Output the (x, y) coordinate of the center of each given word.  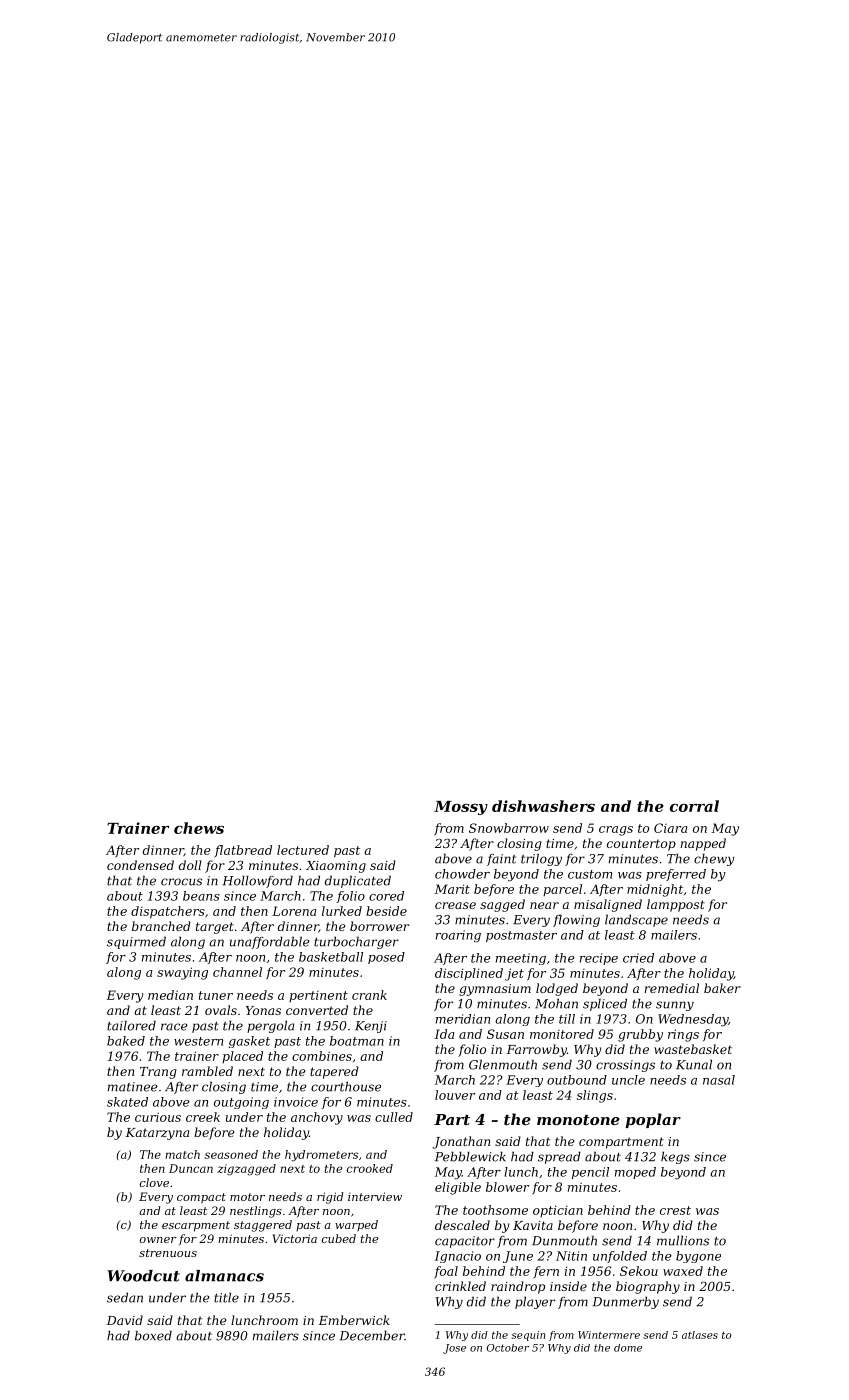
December (372, 1335)
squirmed (136, 942)
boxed (153, 1335)
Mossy (461, 808)
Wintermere (609, 1335)
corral (694, 806)
